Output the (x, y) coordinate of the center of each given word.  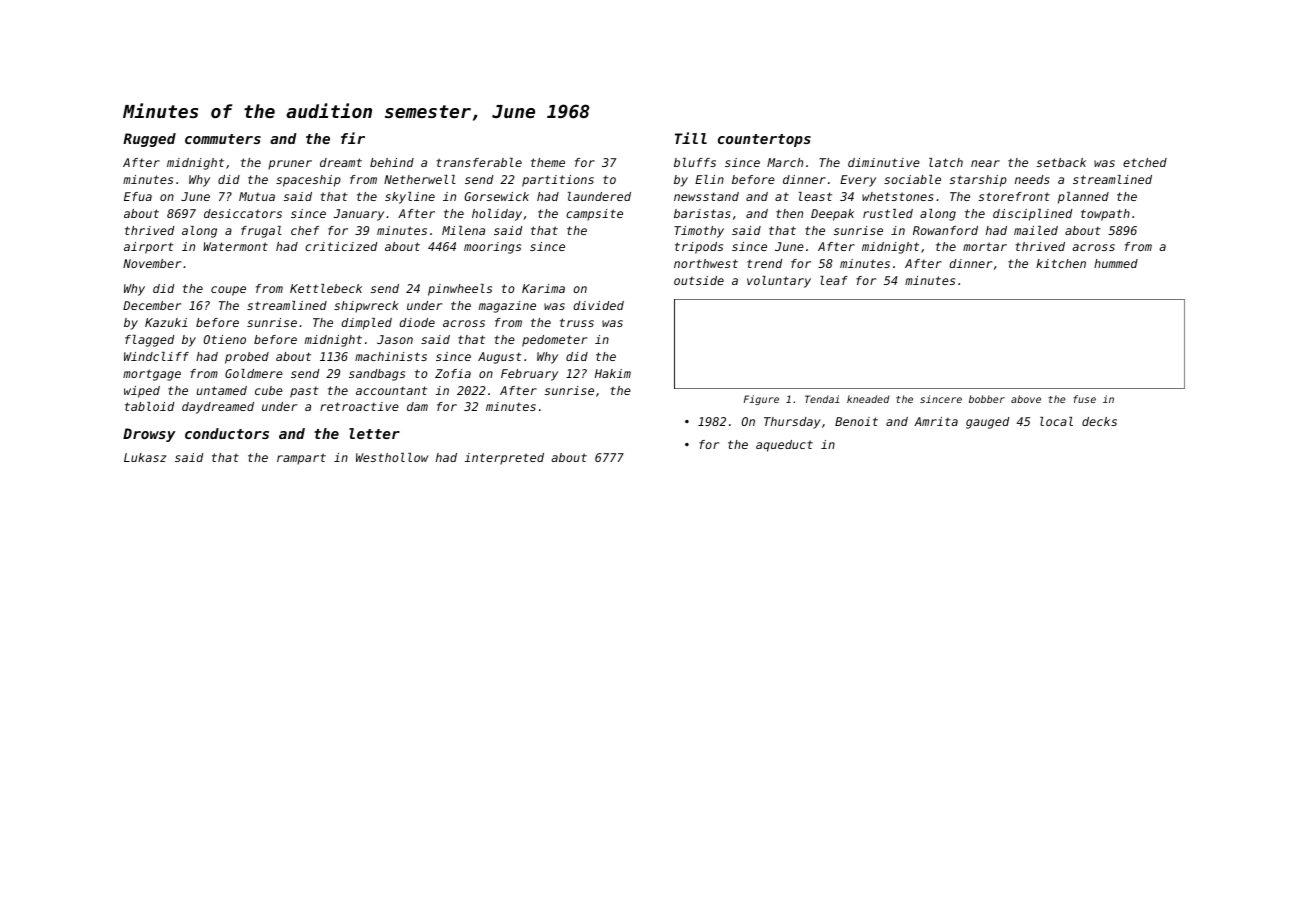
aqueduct (784, 446)
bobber (987, 399)
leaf (834, 280)
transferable (479, 162)
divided (599, 305)
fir (353, 138)
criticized (341, 246)
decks (1099, 421)
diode (417, 322)
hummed (1116, 263)
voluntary (779, 282)
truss (577, 322)
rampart (301, 459)
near (985, 163)
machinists (391, 356)
